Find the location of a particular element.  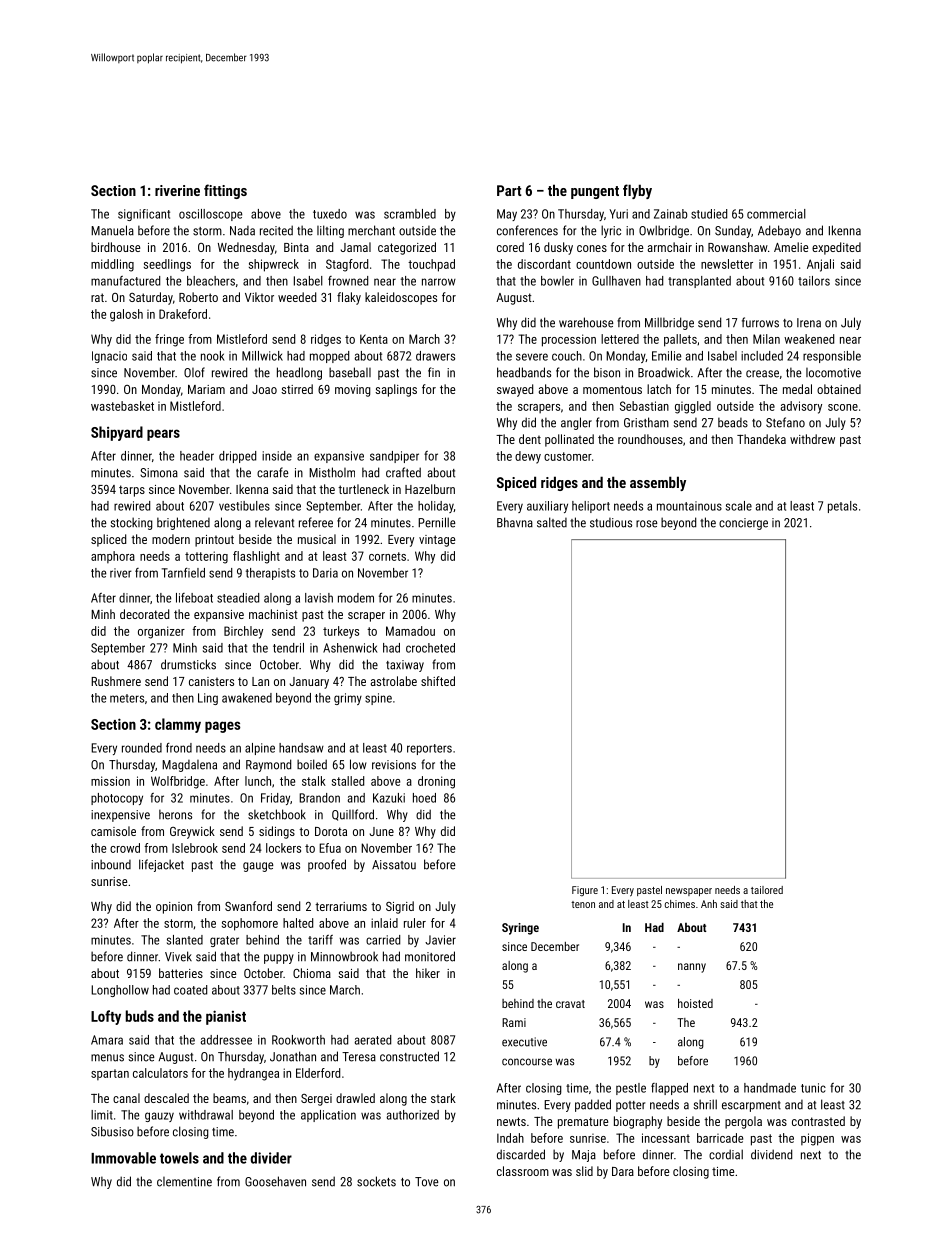

Goosehaven is located at coordinates (275, 1181).
